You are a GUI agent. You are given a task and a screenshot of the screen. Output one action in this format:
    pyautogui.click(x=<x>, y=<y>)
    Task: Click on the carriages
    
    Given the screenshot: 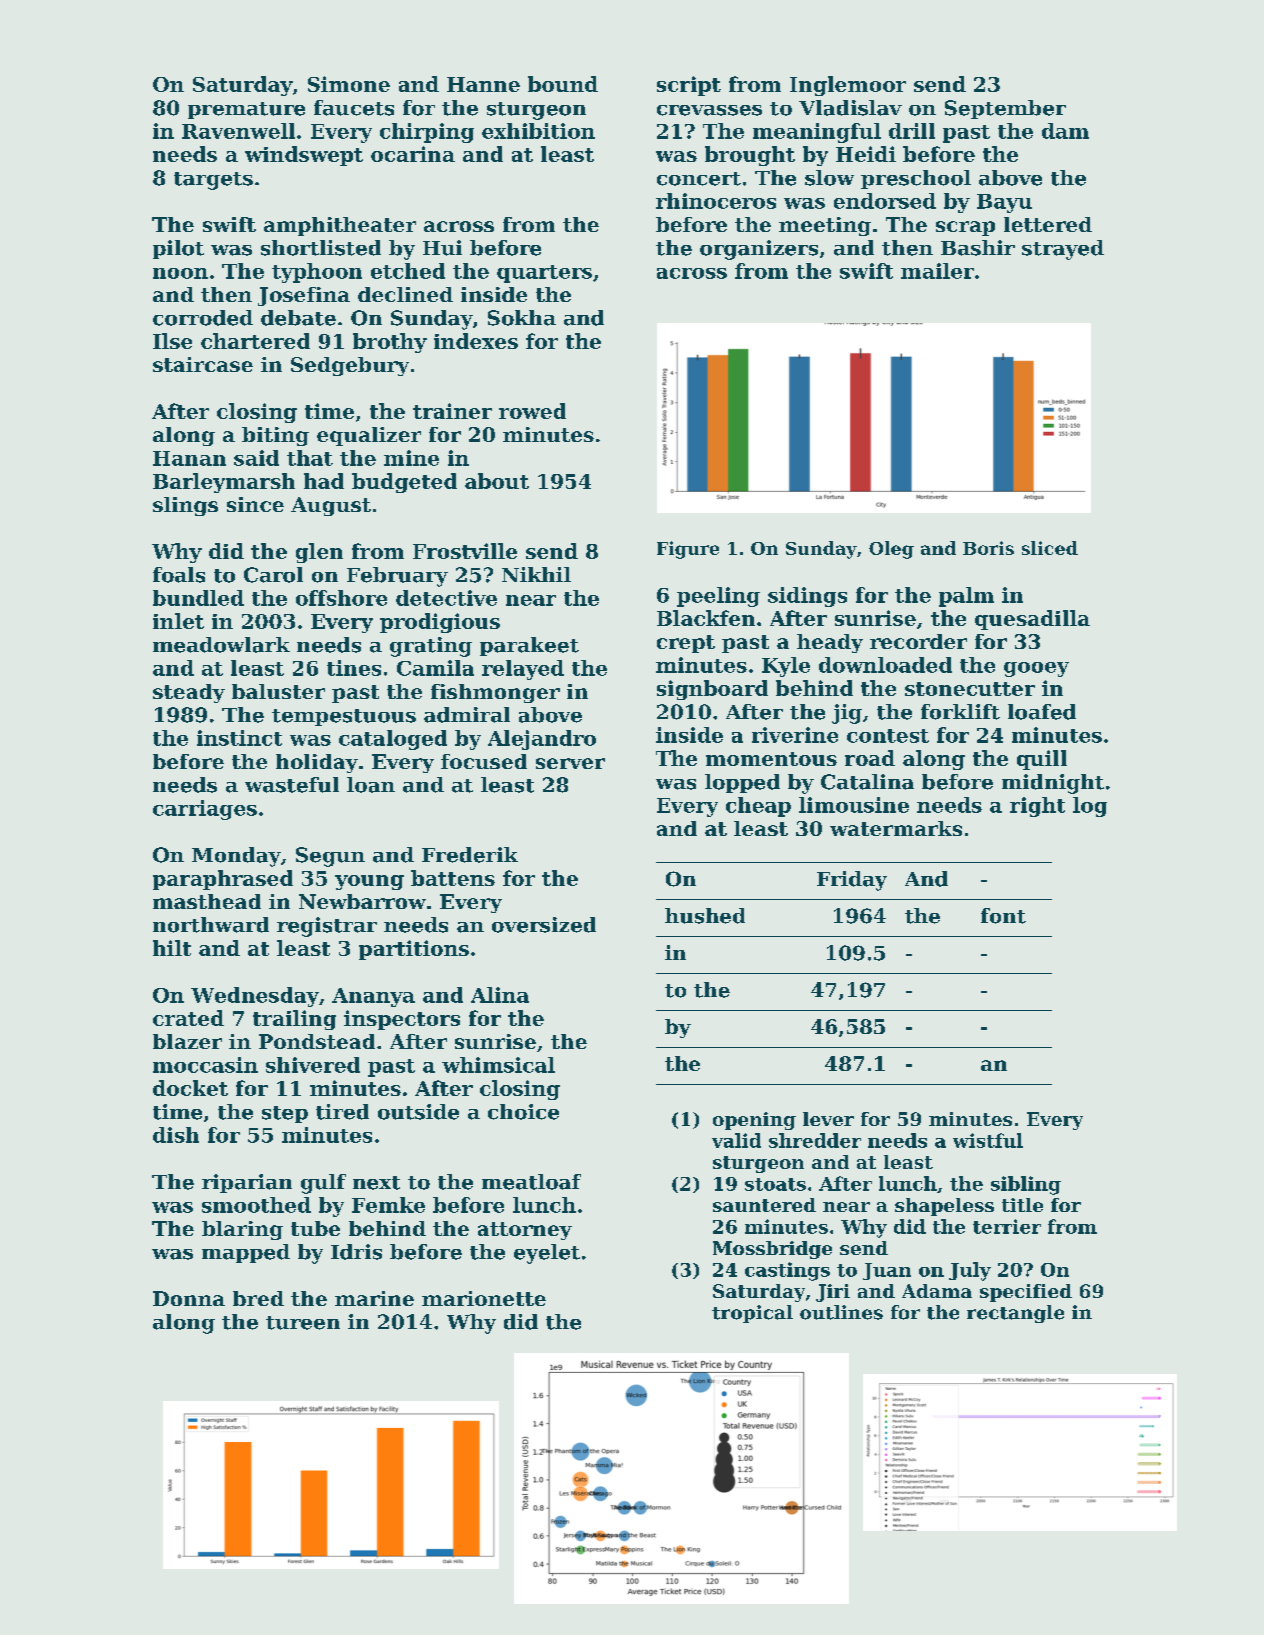 What is the action you would take?
    pyautogui.click(x=205, y=810)
